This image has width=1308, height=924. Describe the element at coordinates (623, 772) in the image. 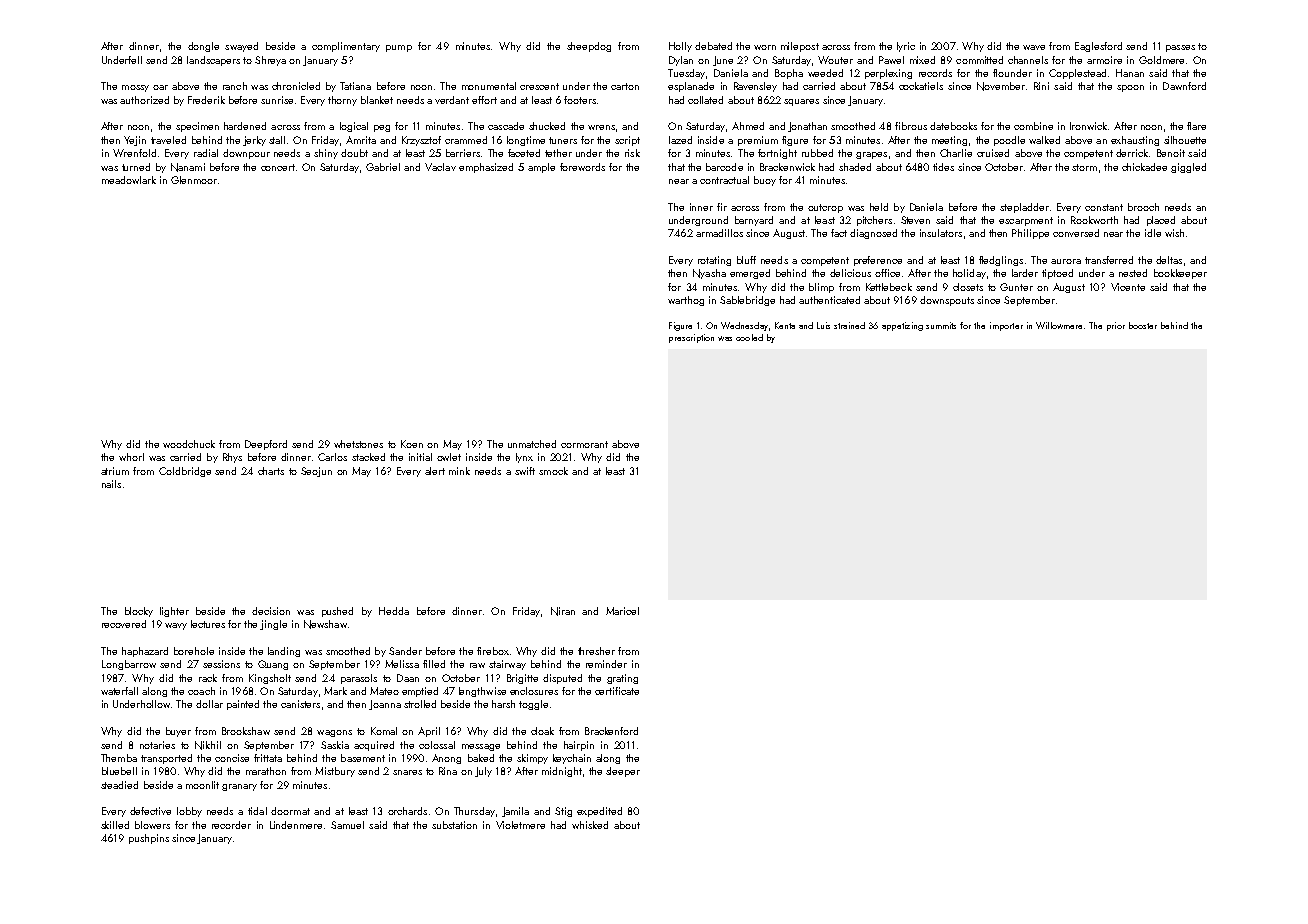

I see `sleeper` at that location.
